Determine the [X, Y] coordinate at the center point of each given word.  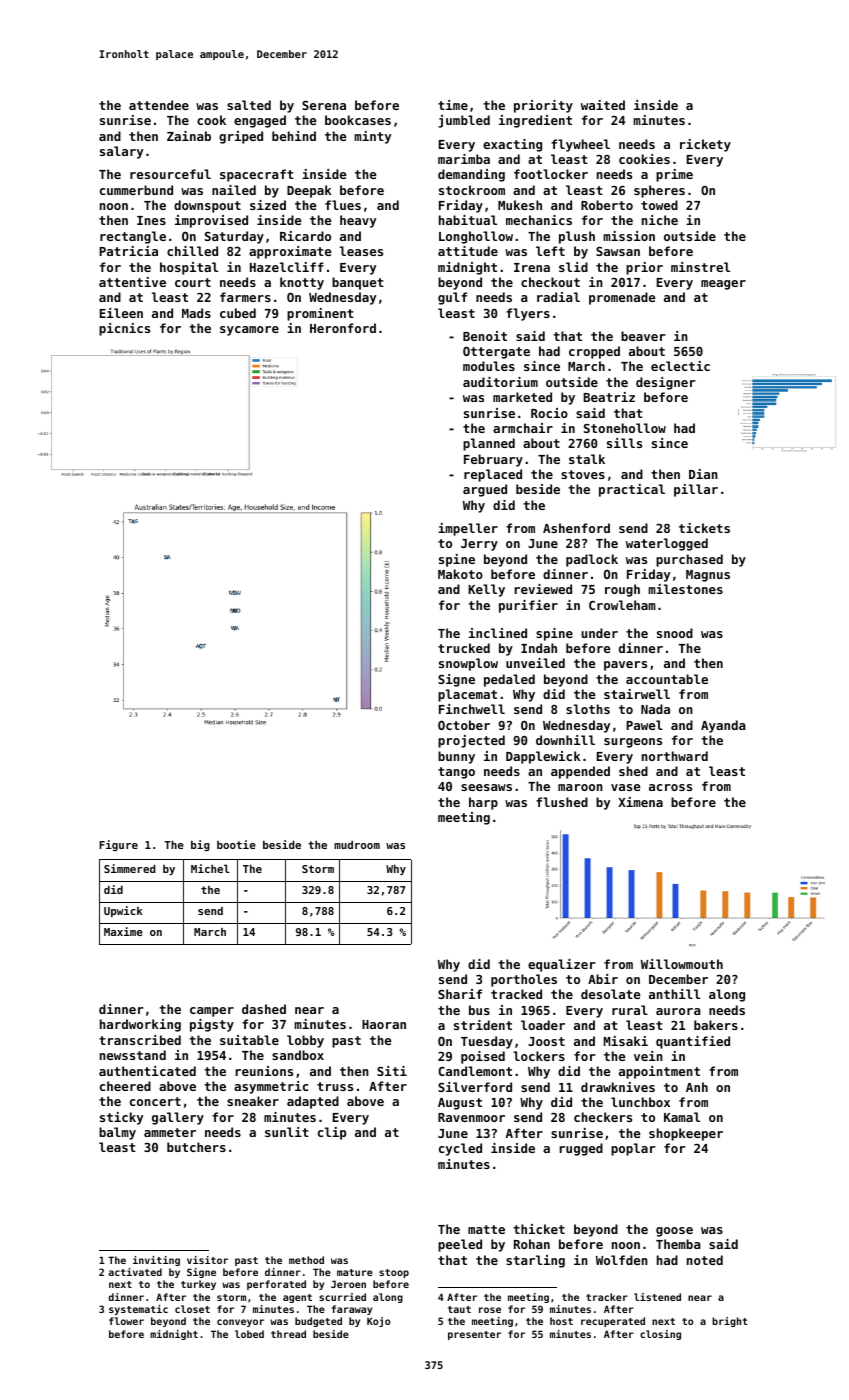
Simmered [129, 868]
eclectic [680, 366]
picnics [124, 329]
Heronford [343, 328]
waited [603, 105]
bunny [456, 757]
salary [121, 152]
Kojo [379, 1322]
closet [192, 1309]
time [453, 105]
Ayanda [723, 726]
